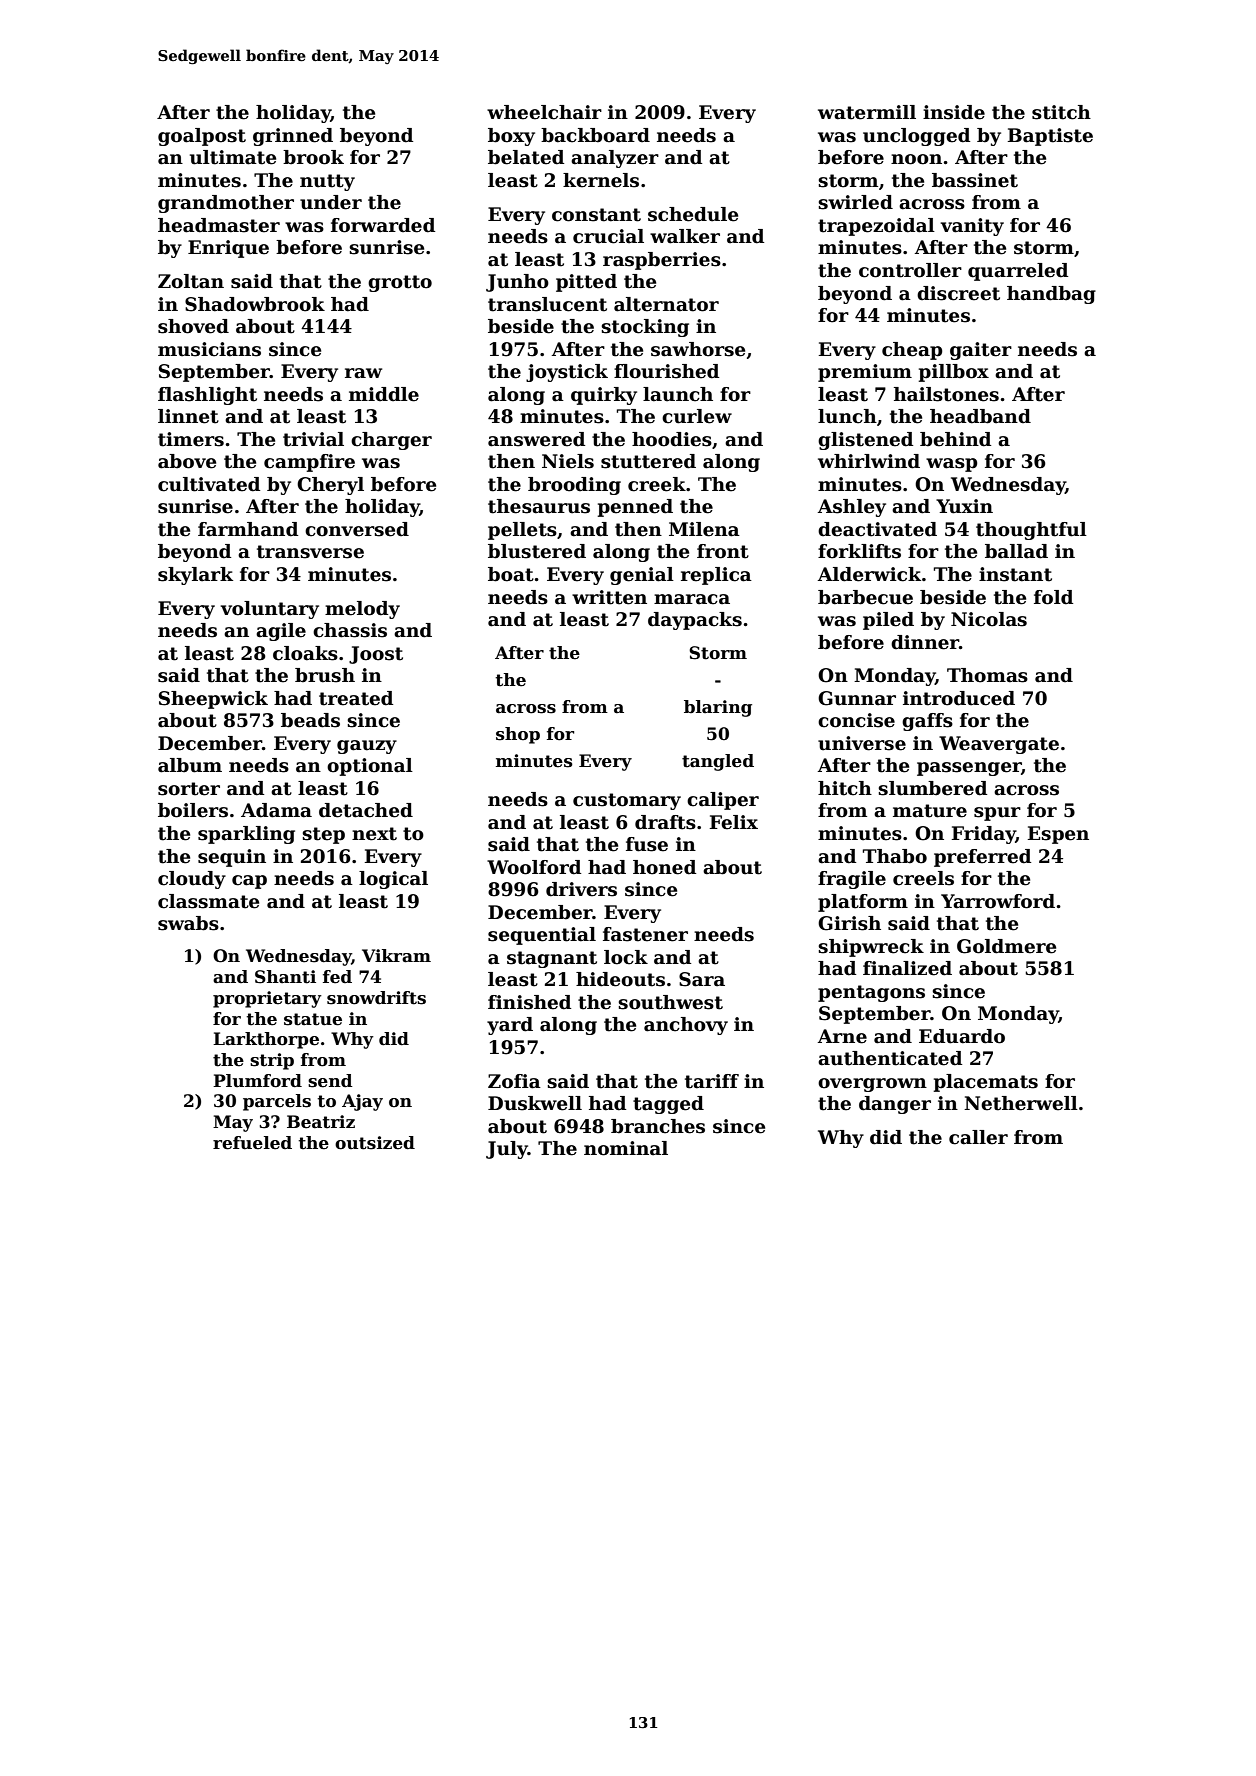  I want to click on outsized, so click(375, 1143).
